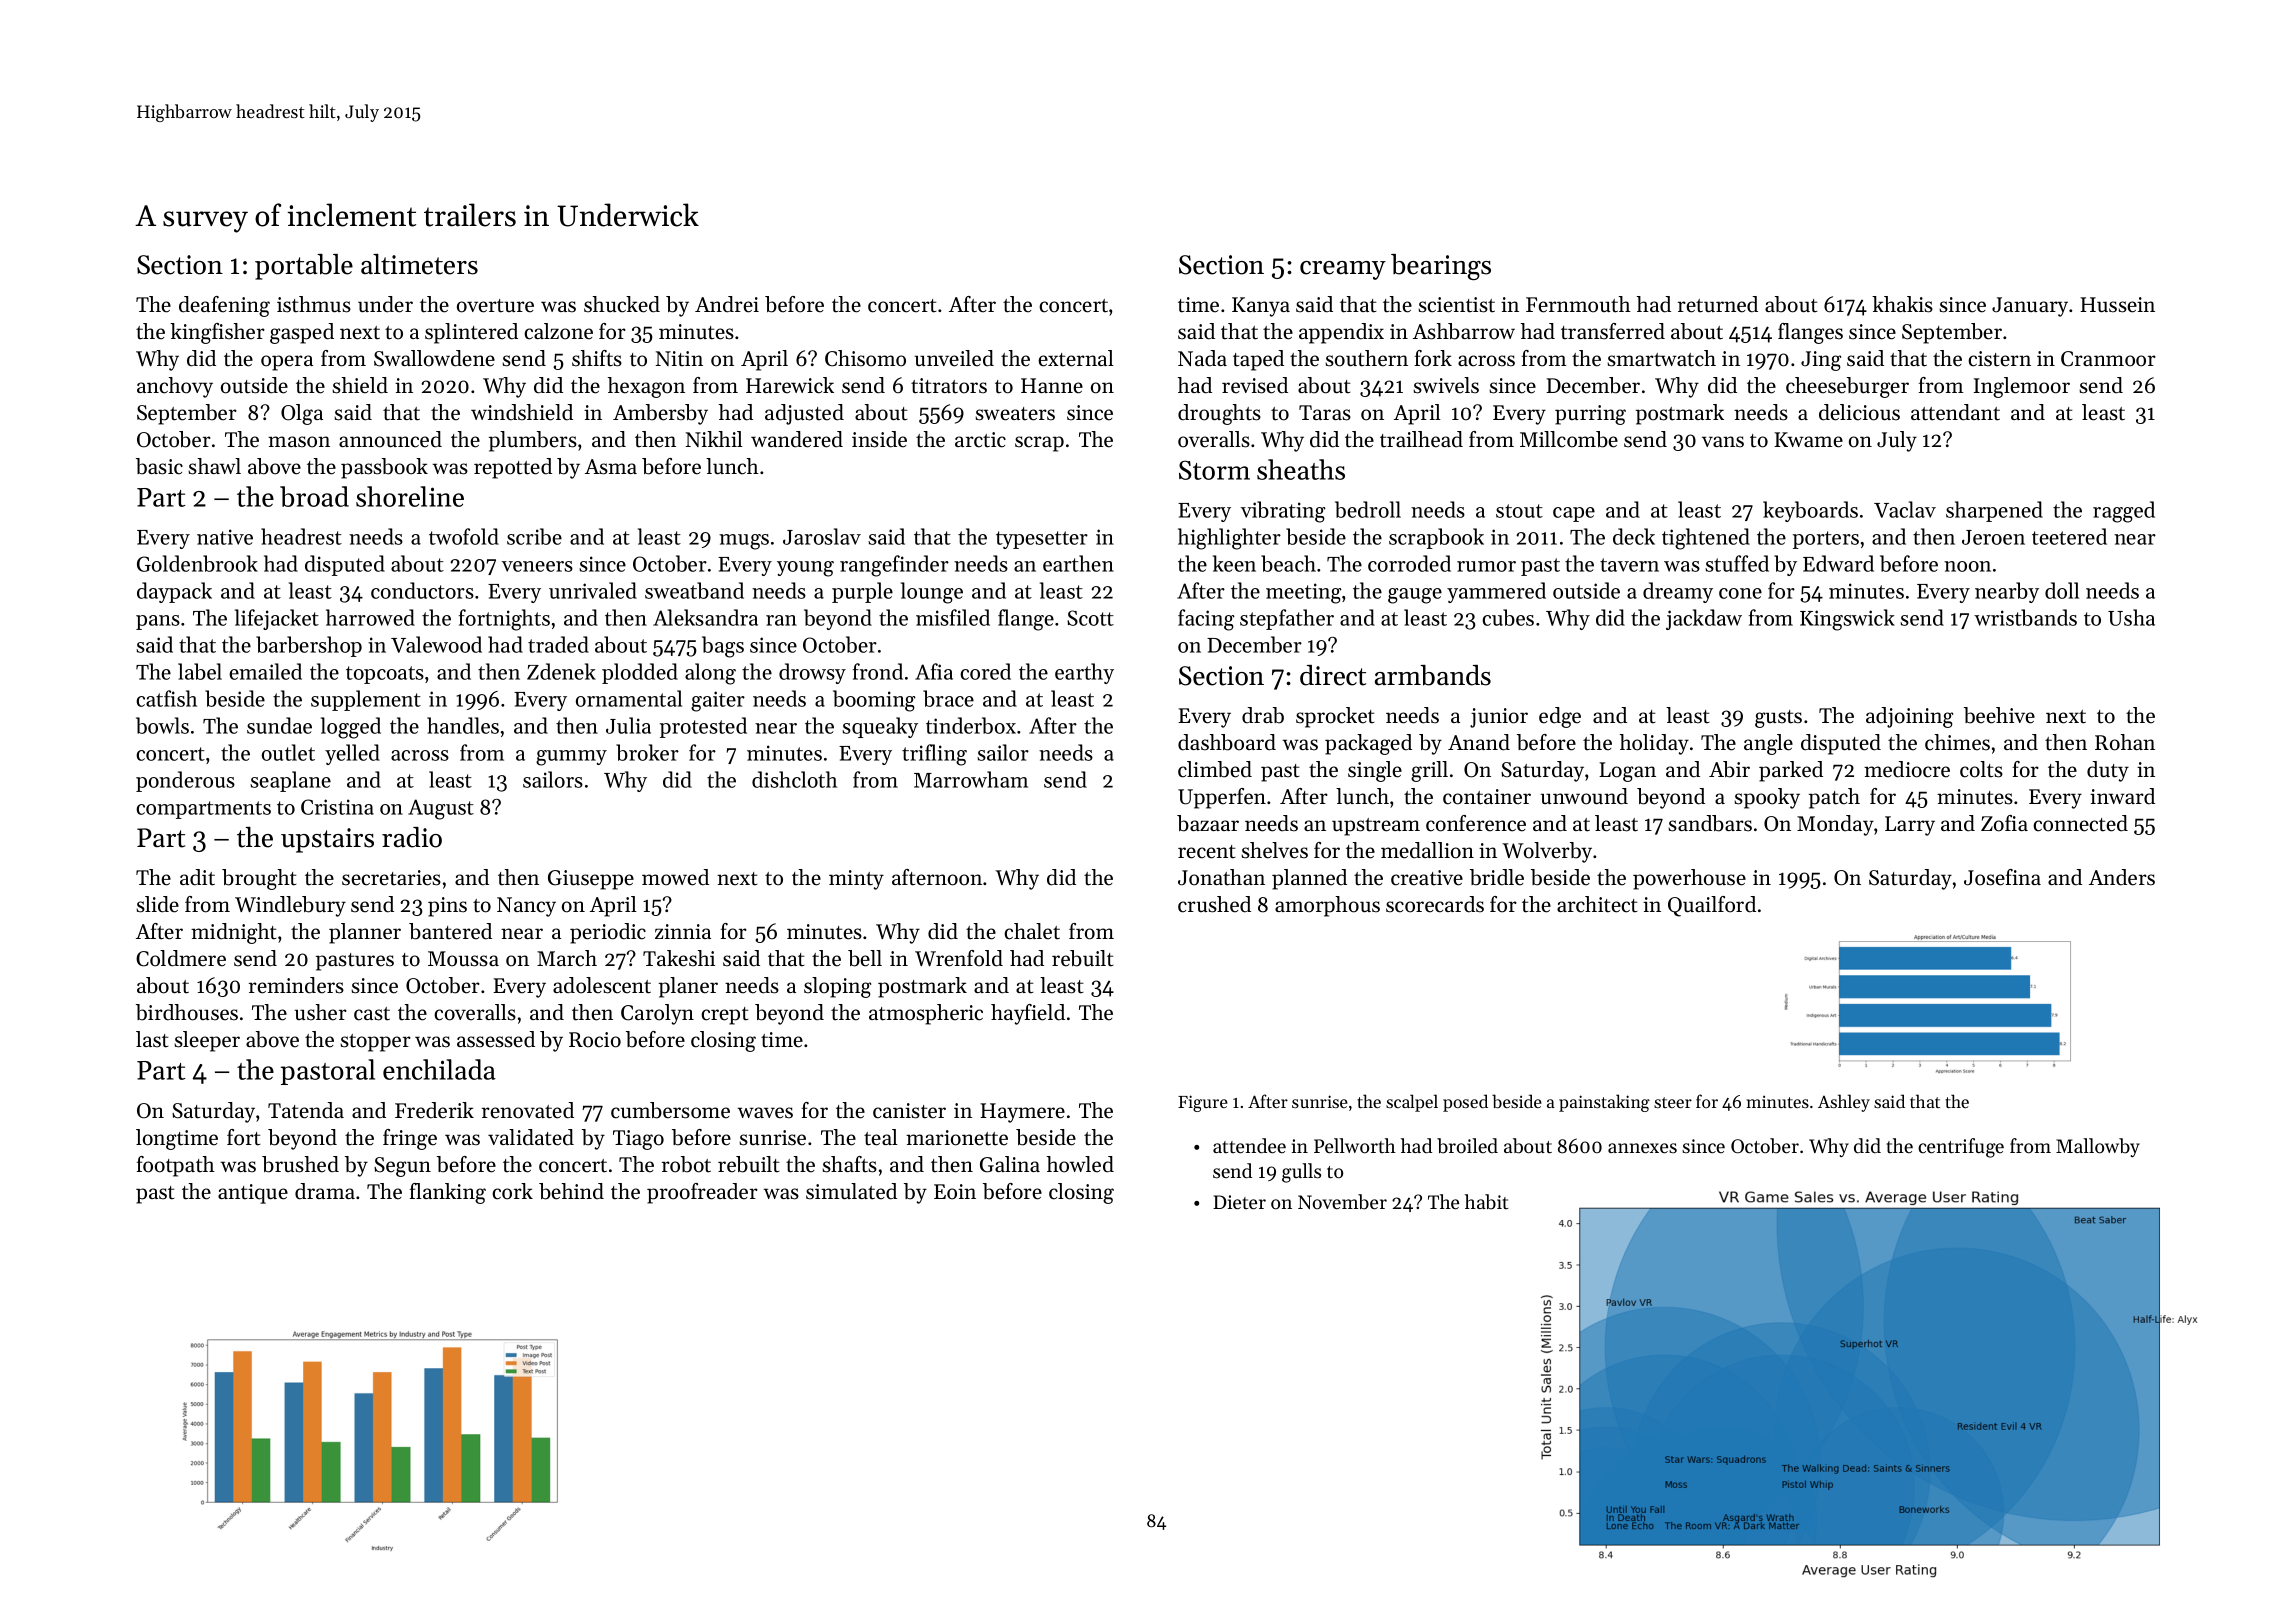  Describe the element at coordinates (1261, 307) in the screenshot. I see `Kanya` at that location.
